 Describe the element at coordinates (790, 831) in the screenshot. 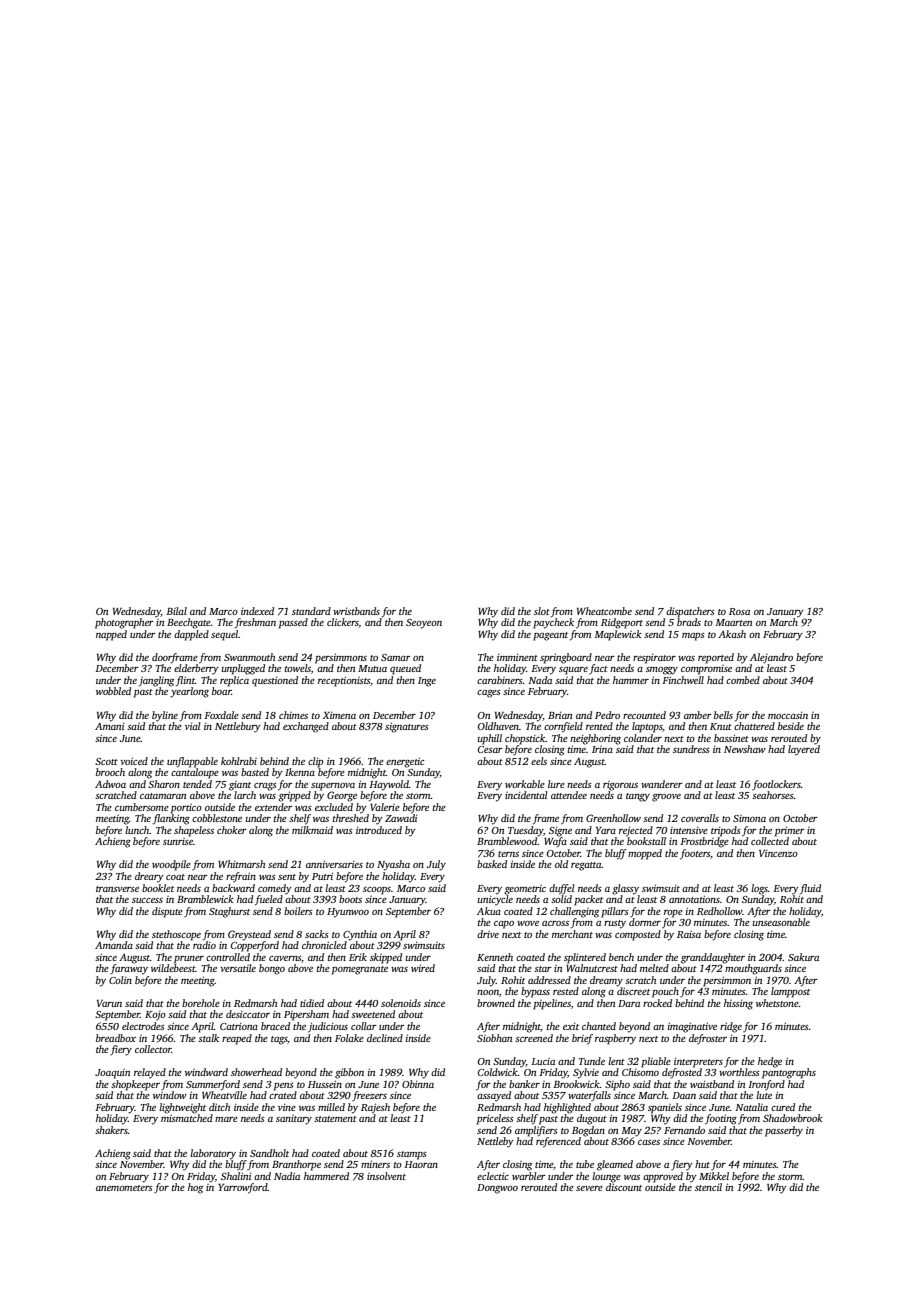

I see `primer` at that location.
